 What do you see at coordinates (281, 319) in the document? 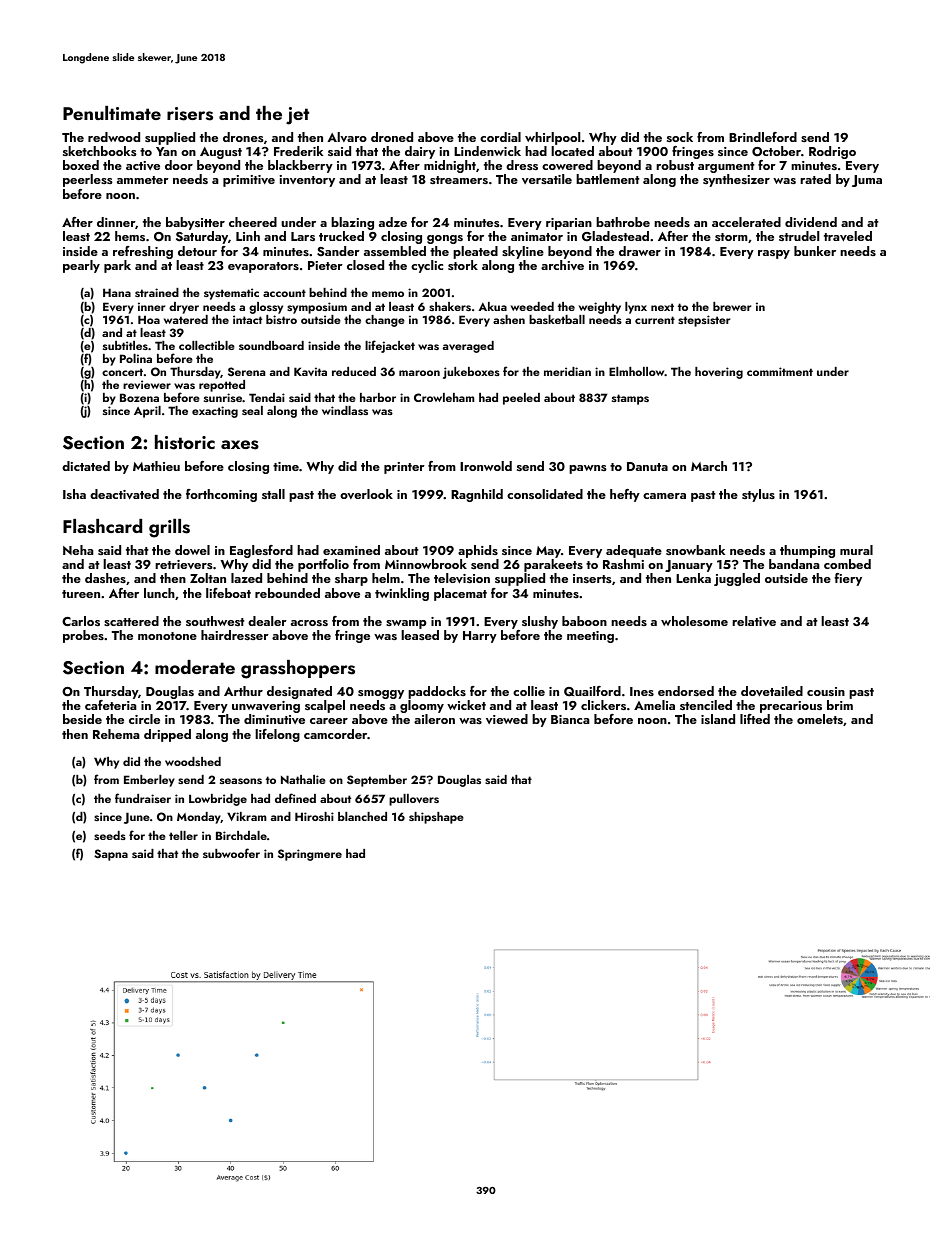
I see `bistro` at bounding box center [281, 319].
